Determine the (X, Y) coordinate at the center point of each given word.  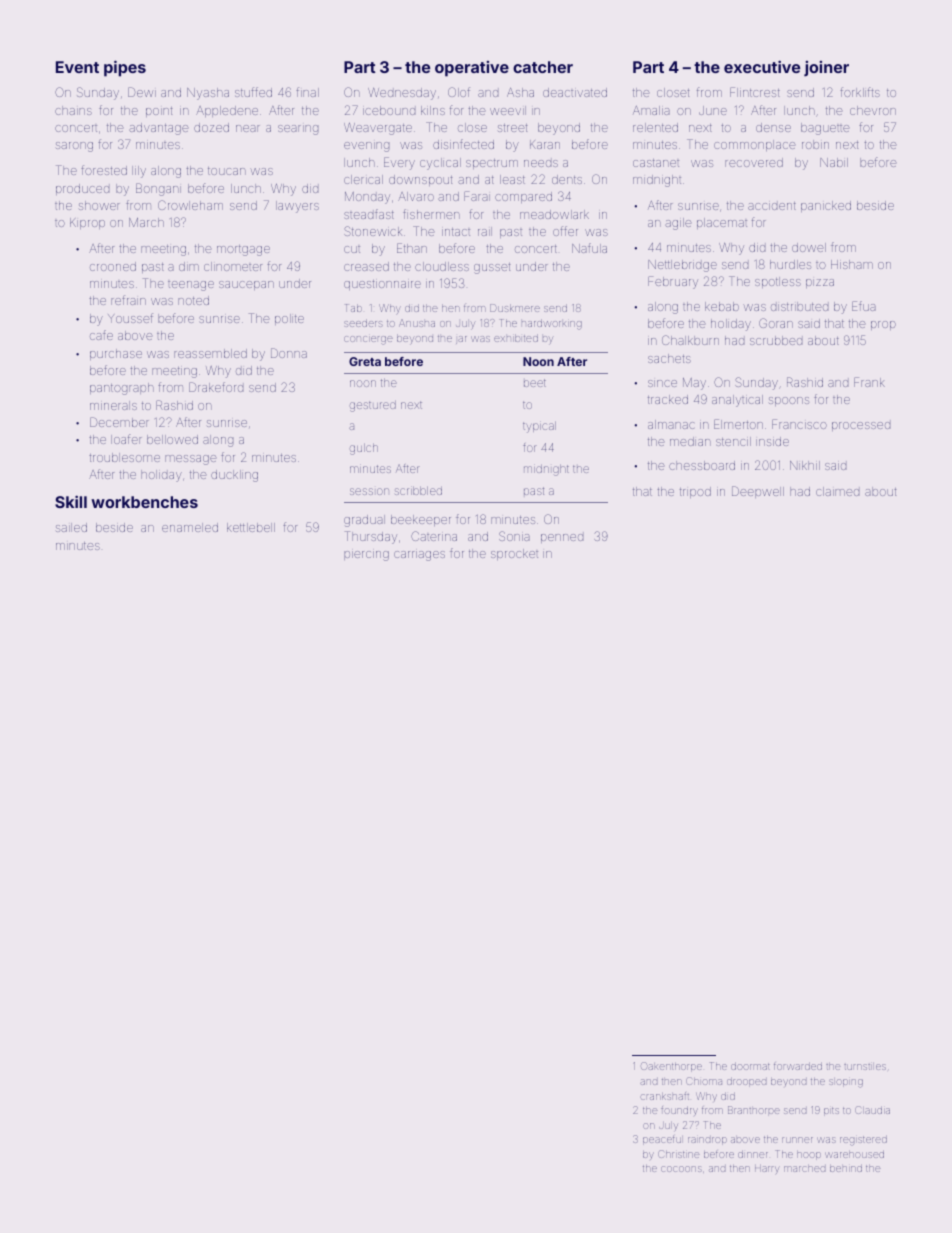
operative (472, 69)
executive (762, 66)
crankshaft (664, 1096)
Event (77, 67)
